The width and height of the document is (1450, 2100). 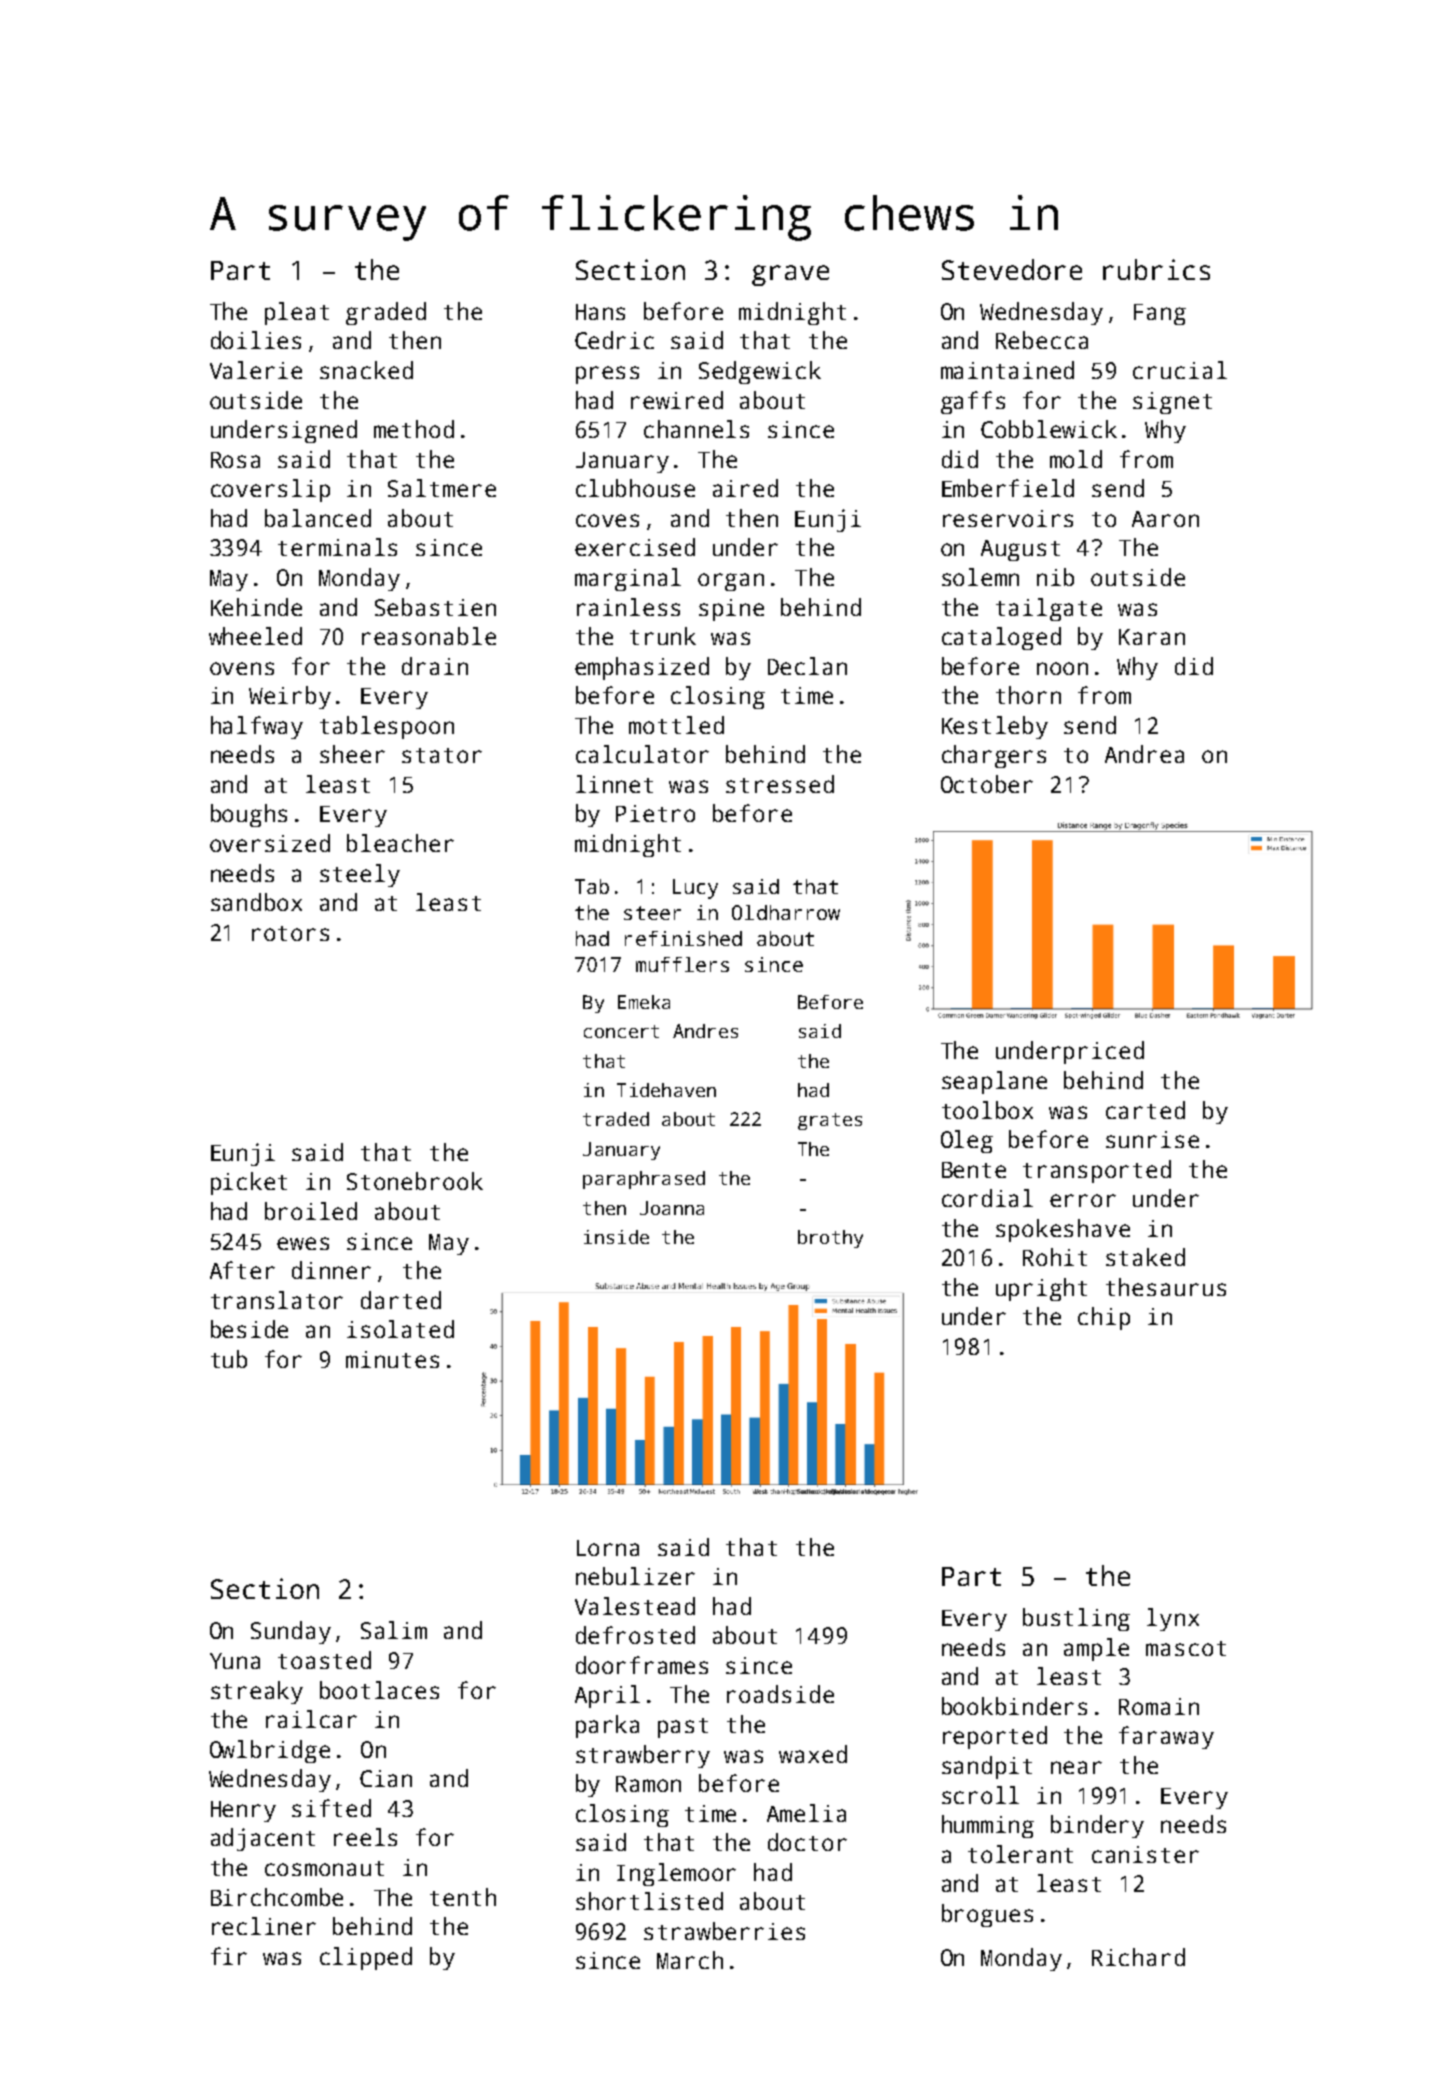 What do you see at coordinates (1012, 269) in the document?
I see `Stevedore` at bounding box center [1012, 269].
